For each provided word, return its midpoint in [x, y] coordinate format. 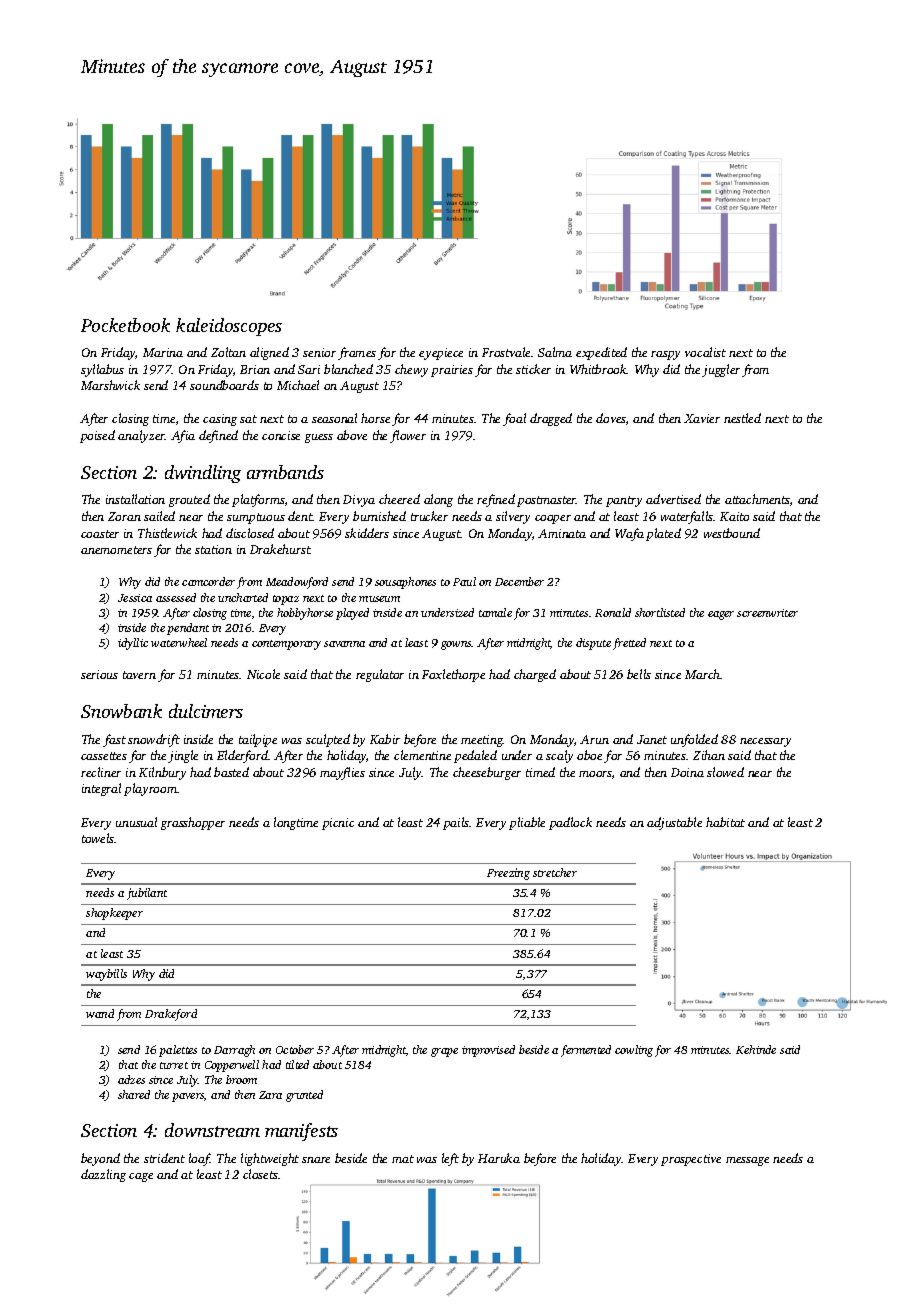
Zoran [124, 516]
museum [379, 599]
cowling [634, 1051]
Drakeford [171, 1015]
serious [99, 674]
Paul [464, 581]
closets [260, 1174]
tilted [297, 1064]
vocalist [705, 352]
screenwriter [767, 613]
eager [721, 615]
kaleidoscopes [229, 327]
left [450, 1159]
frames [357, 353]
